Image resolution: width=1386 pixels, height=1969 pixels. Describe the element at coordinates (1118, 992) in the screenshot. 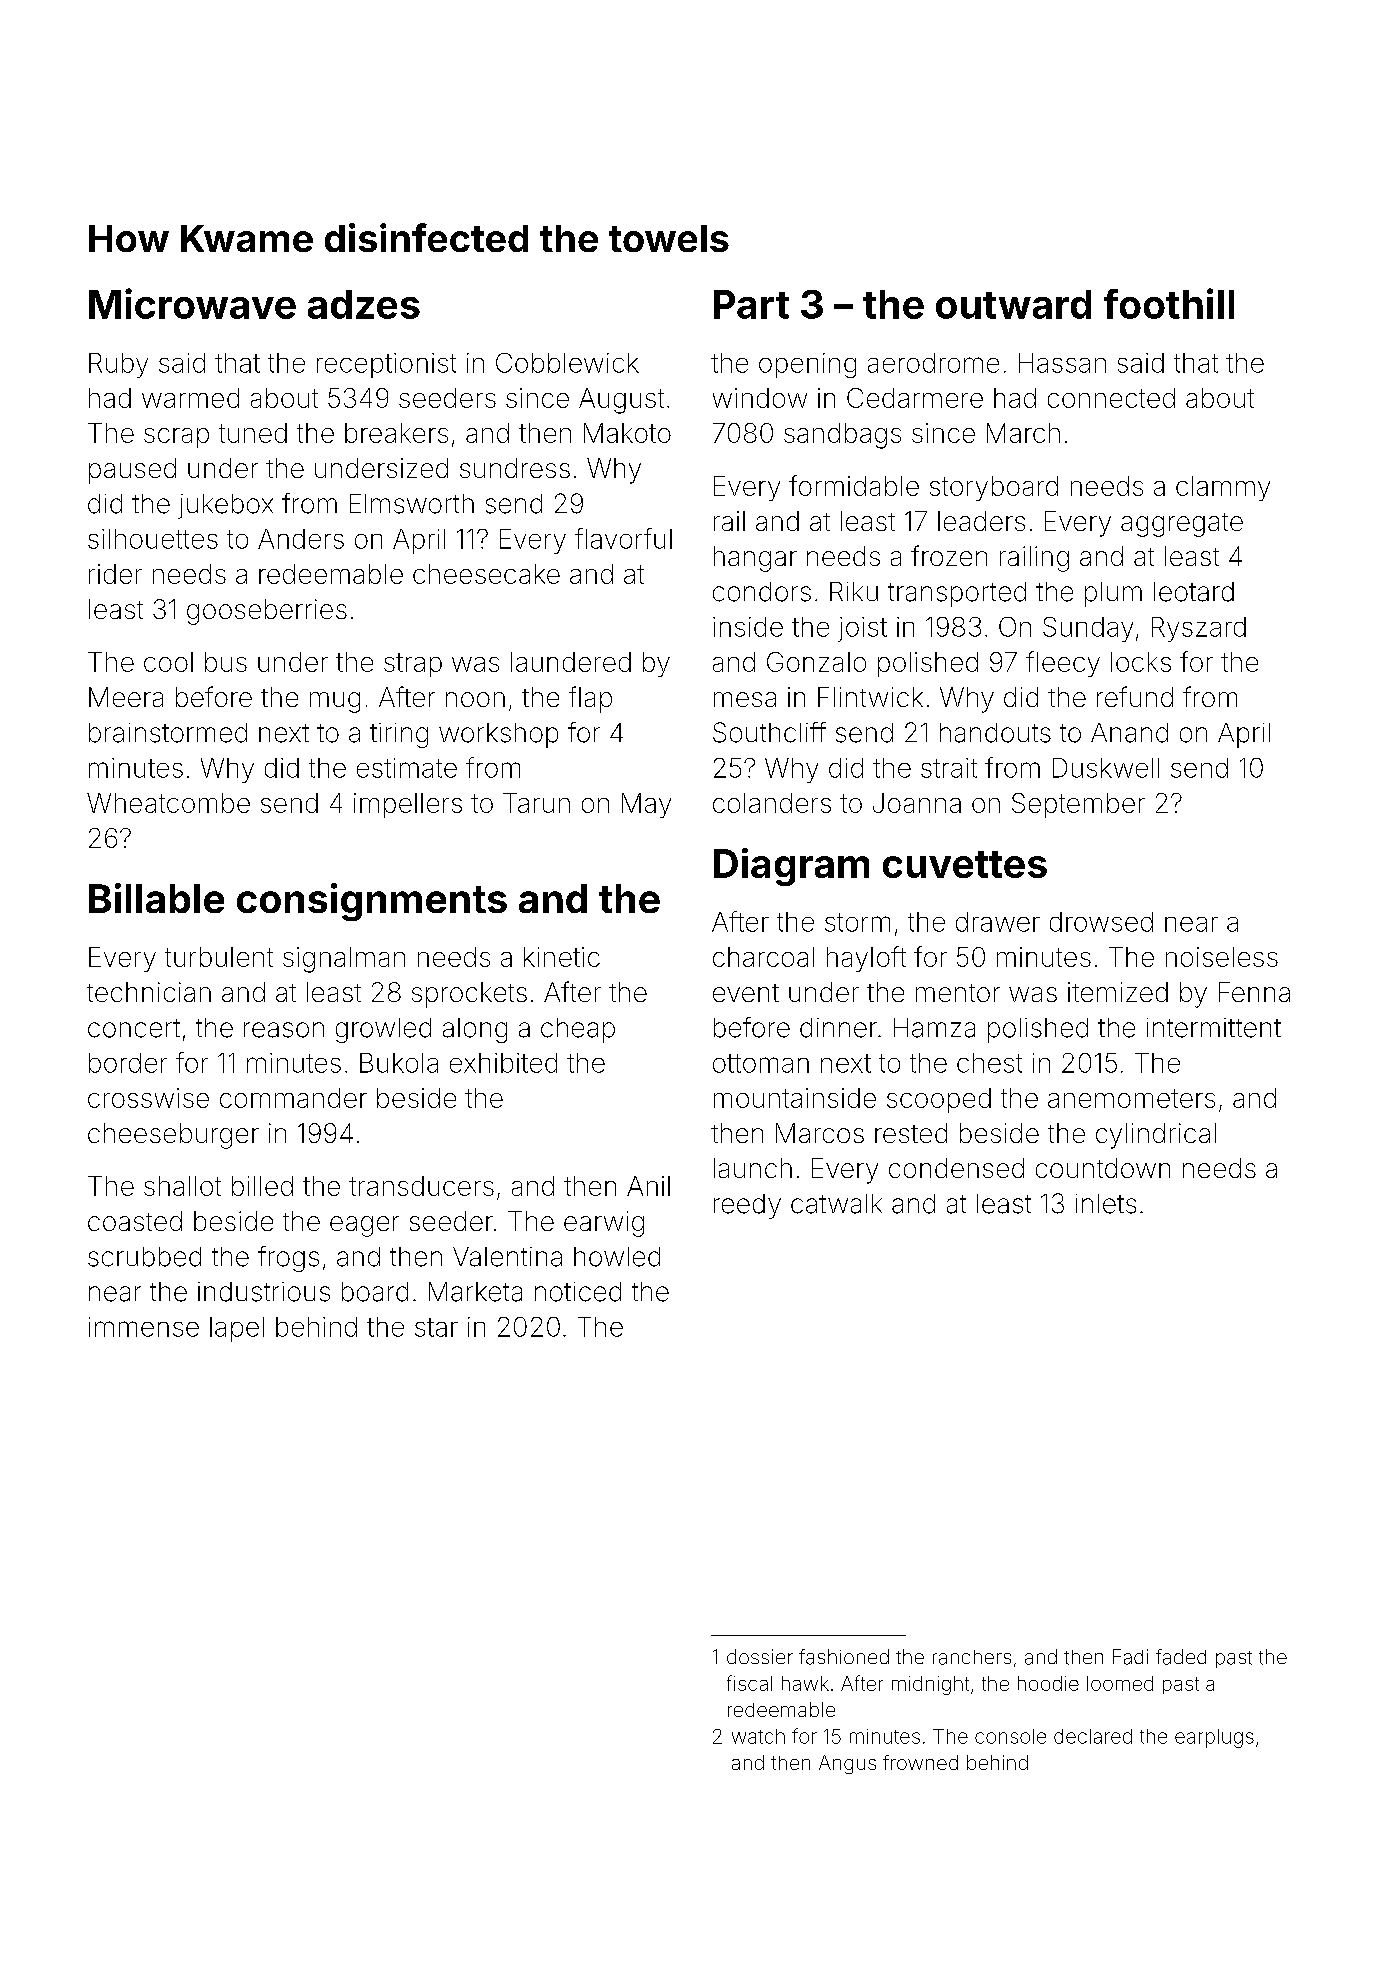

I see `itemized` at that location.
